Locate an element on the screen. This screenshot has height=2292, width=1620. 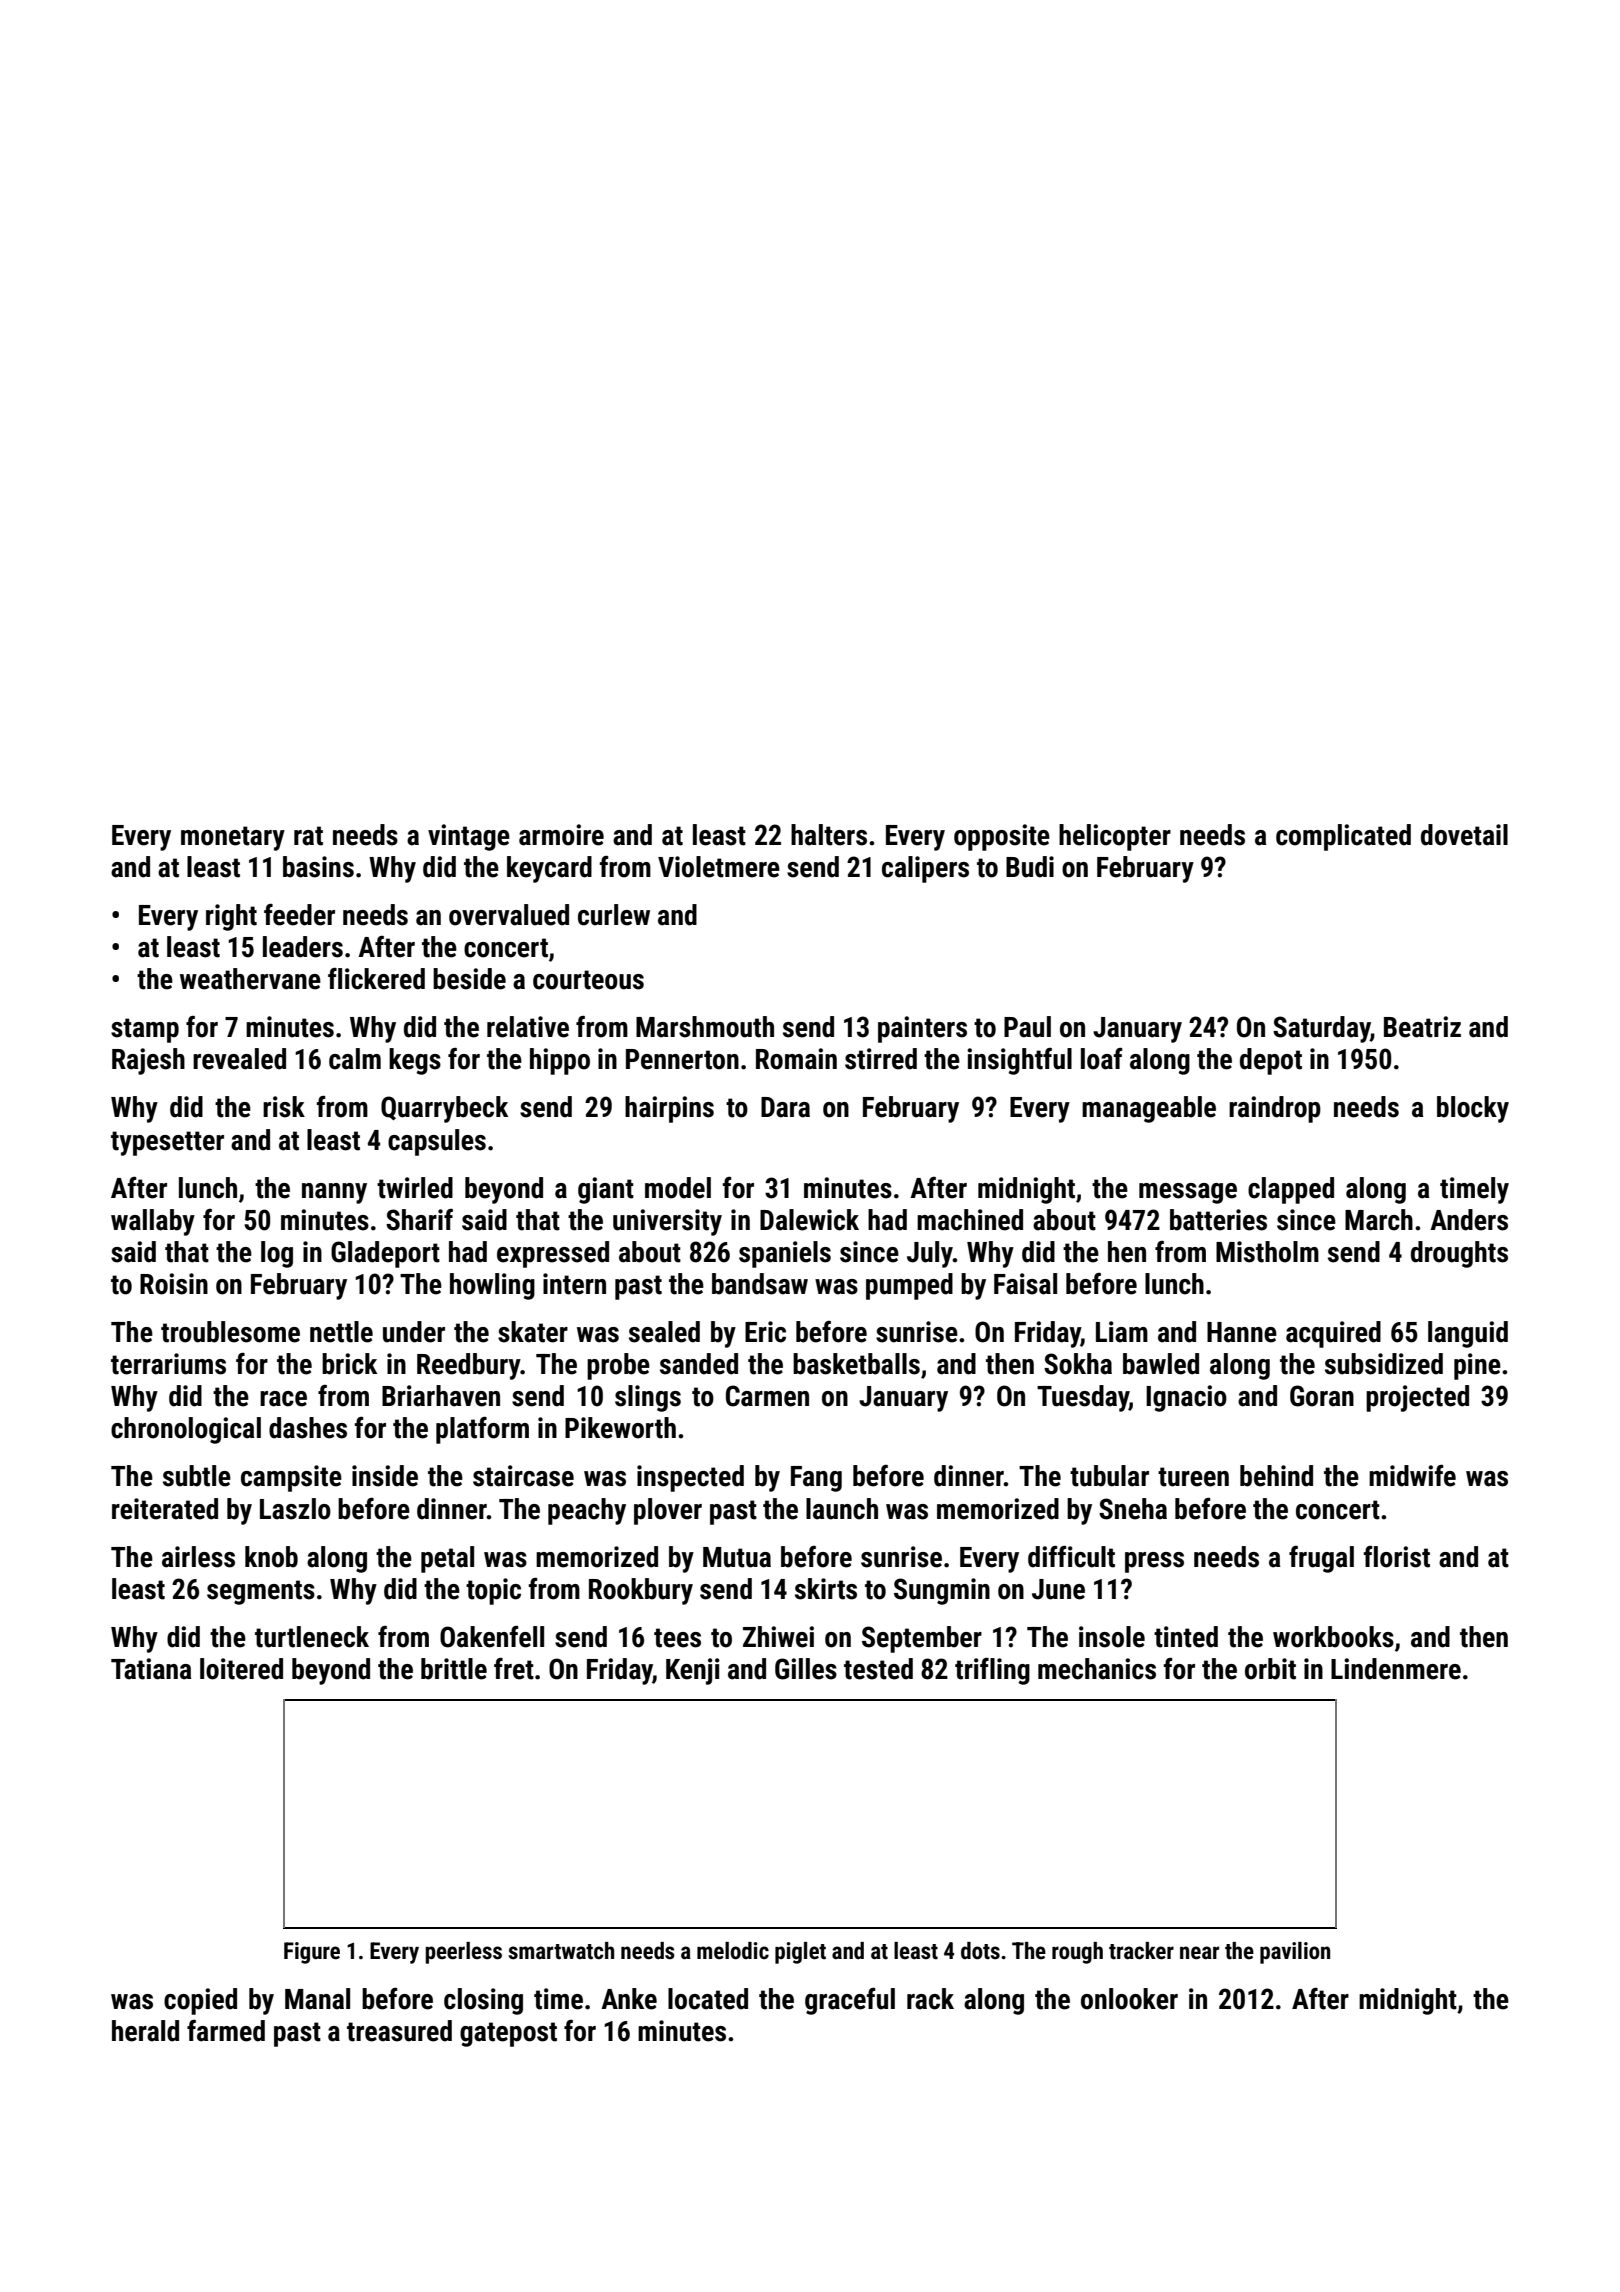
monetary is located at coordinates (233, 838).
